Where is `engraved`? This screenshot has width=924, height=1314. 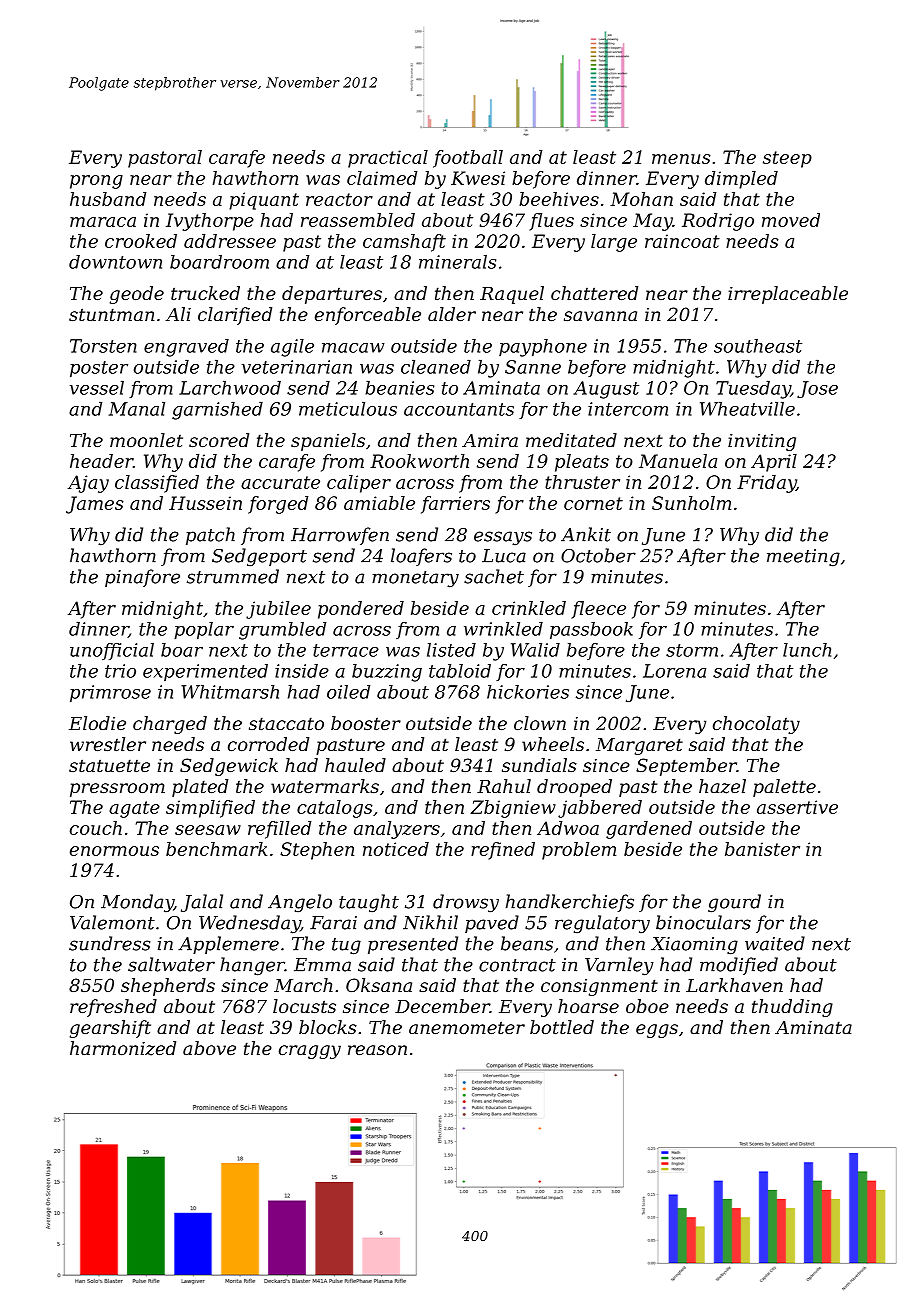 engraved is located at coordinates (186, 348).
